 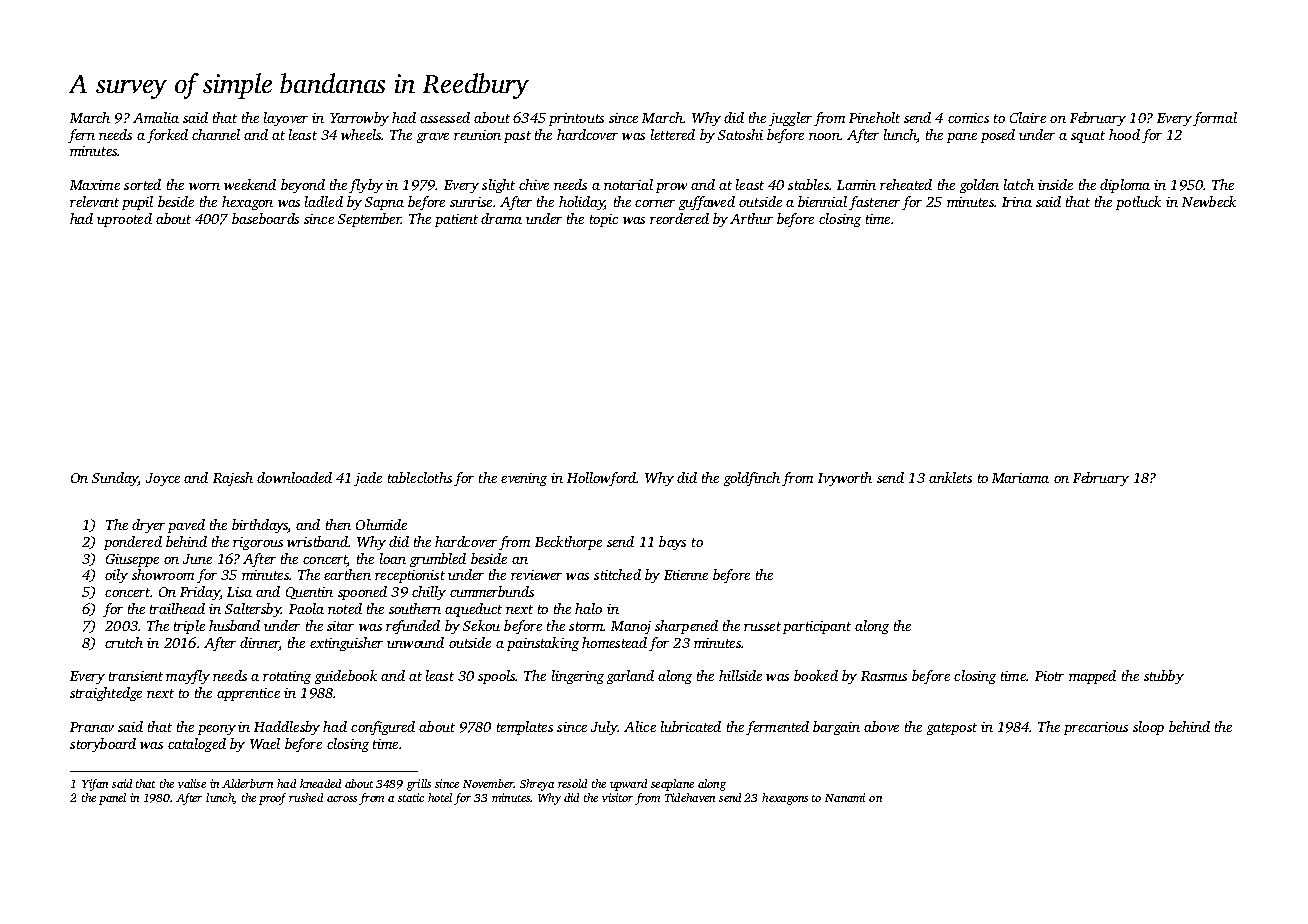 I want to click on Ivyworth, so click(x=845, y=479).
